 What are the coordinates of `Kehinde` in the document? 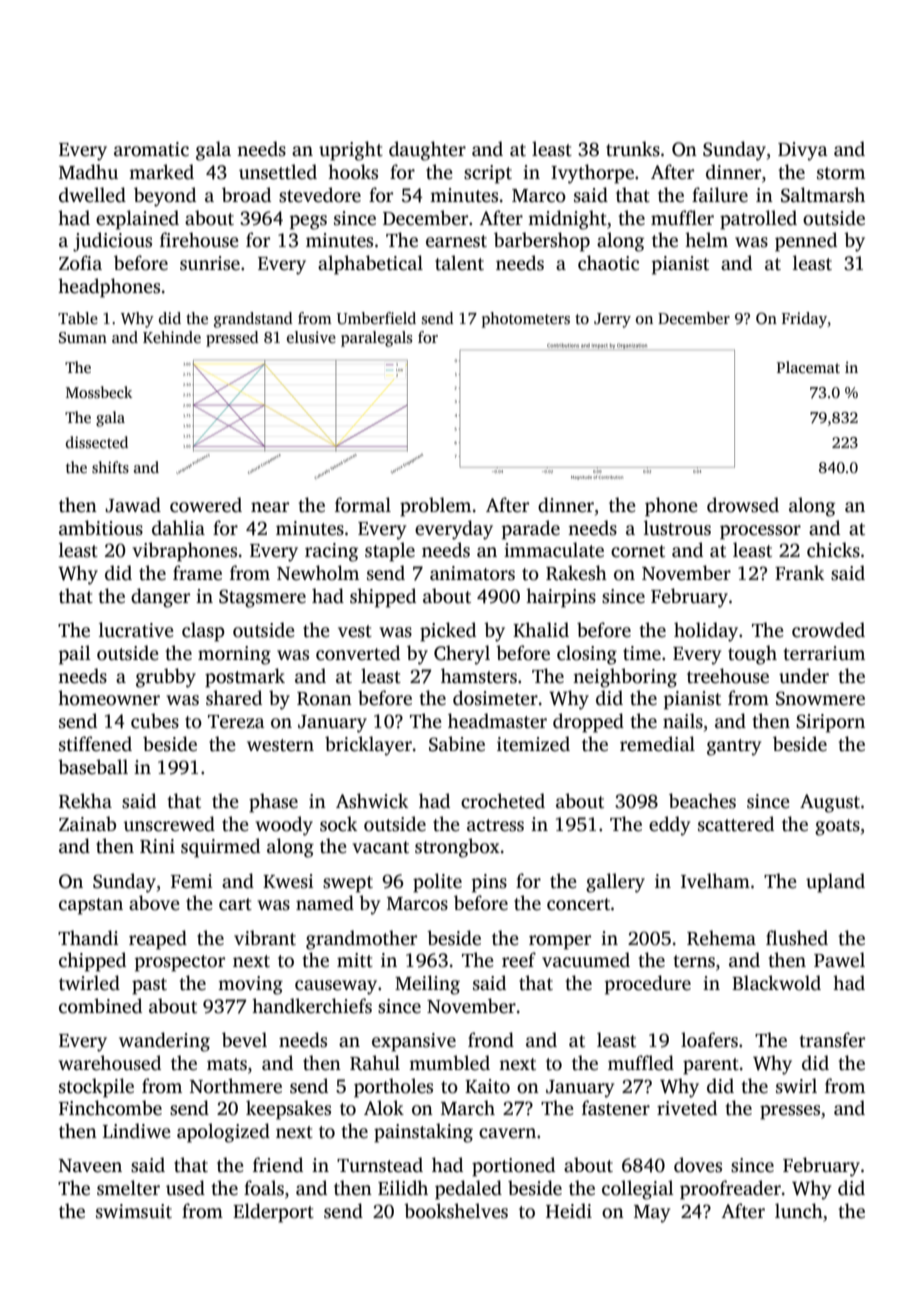 It's located at (172, 337).
